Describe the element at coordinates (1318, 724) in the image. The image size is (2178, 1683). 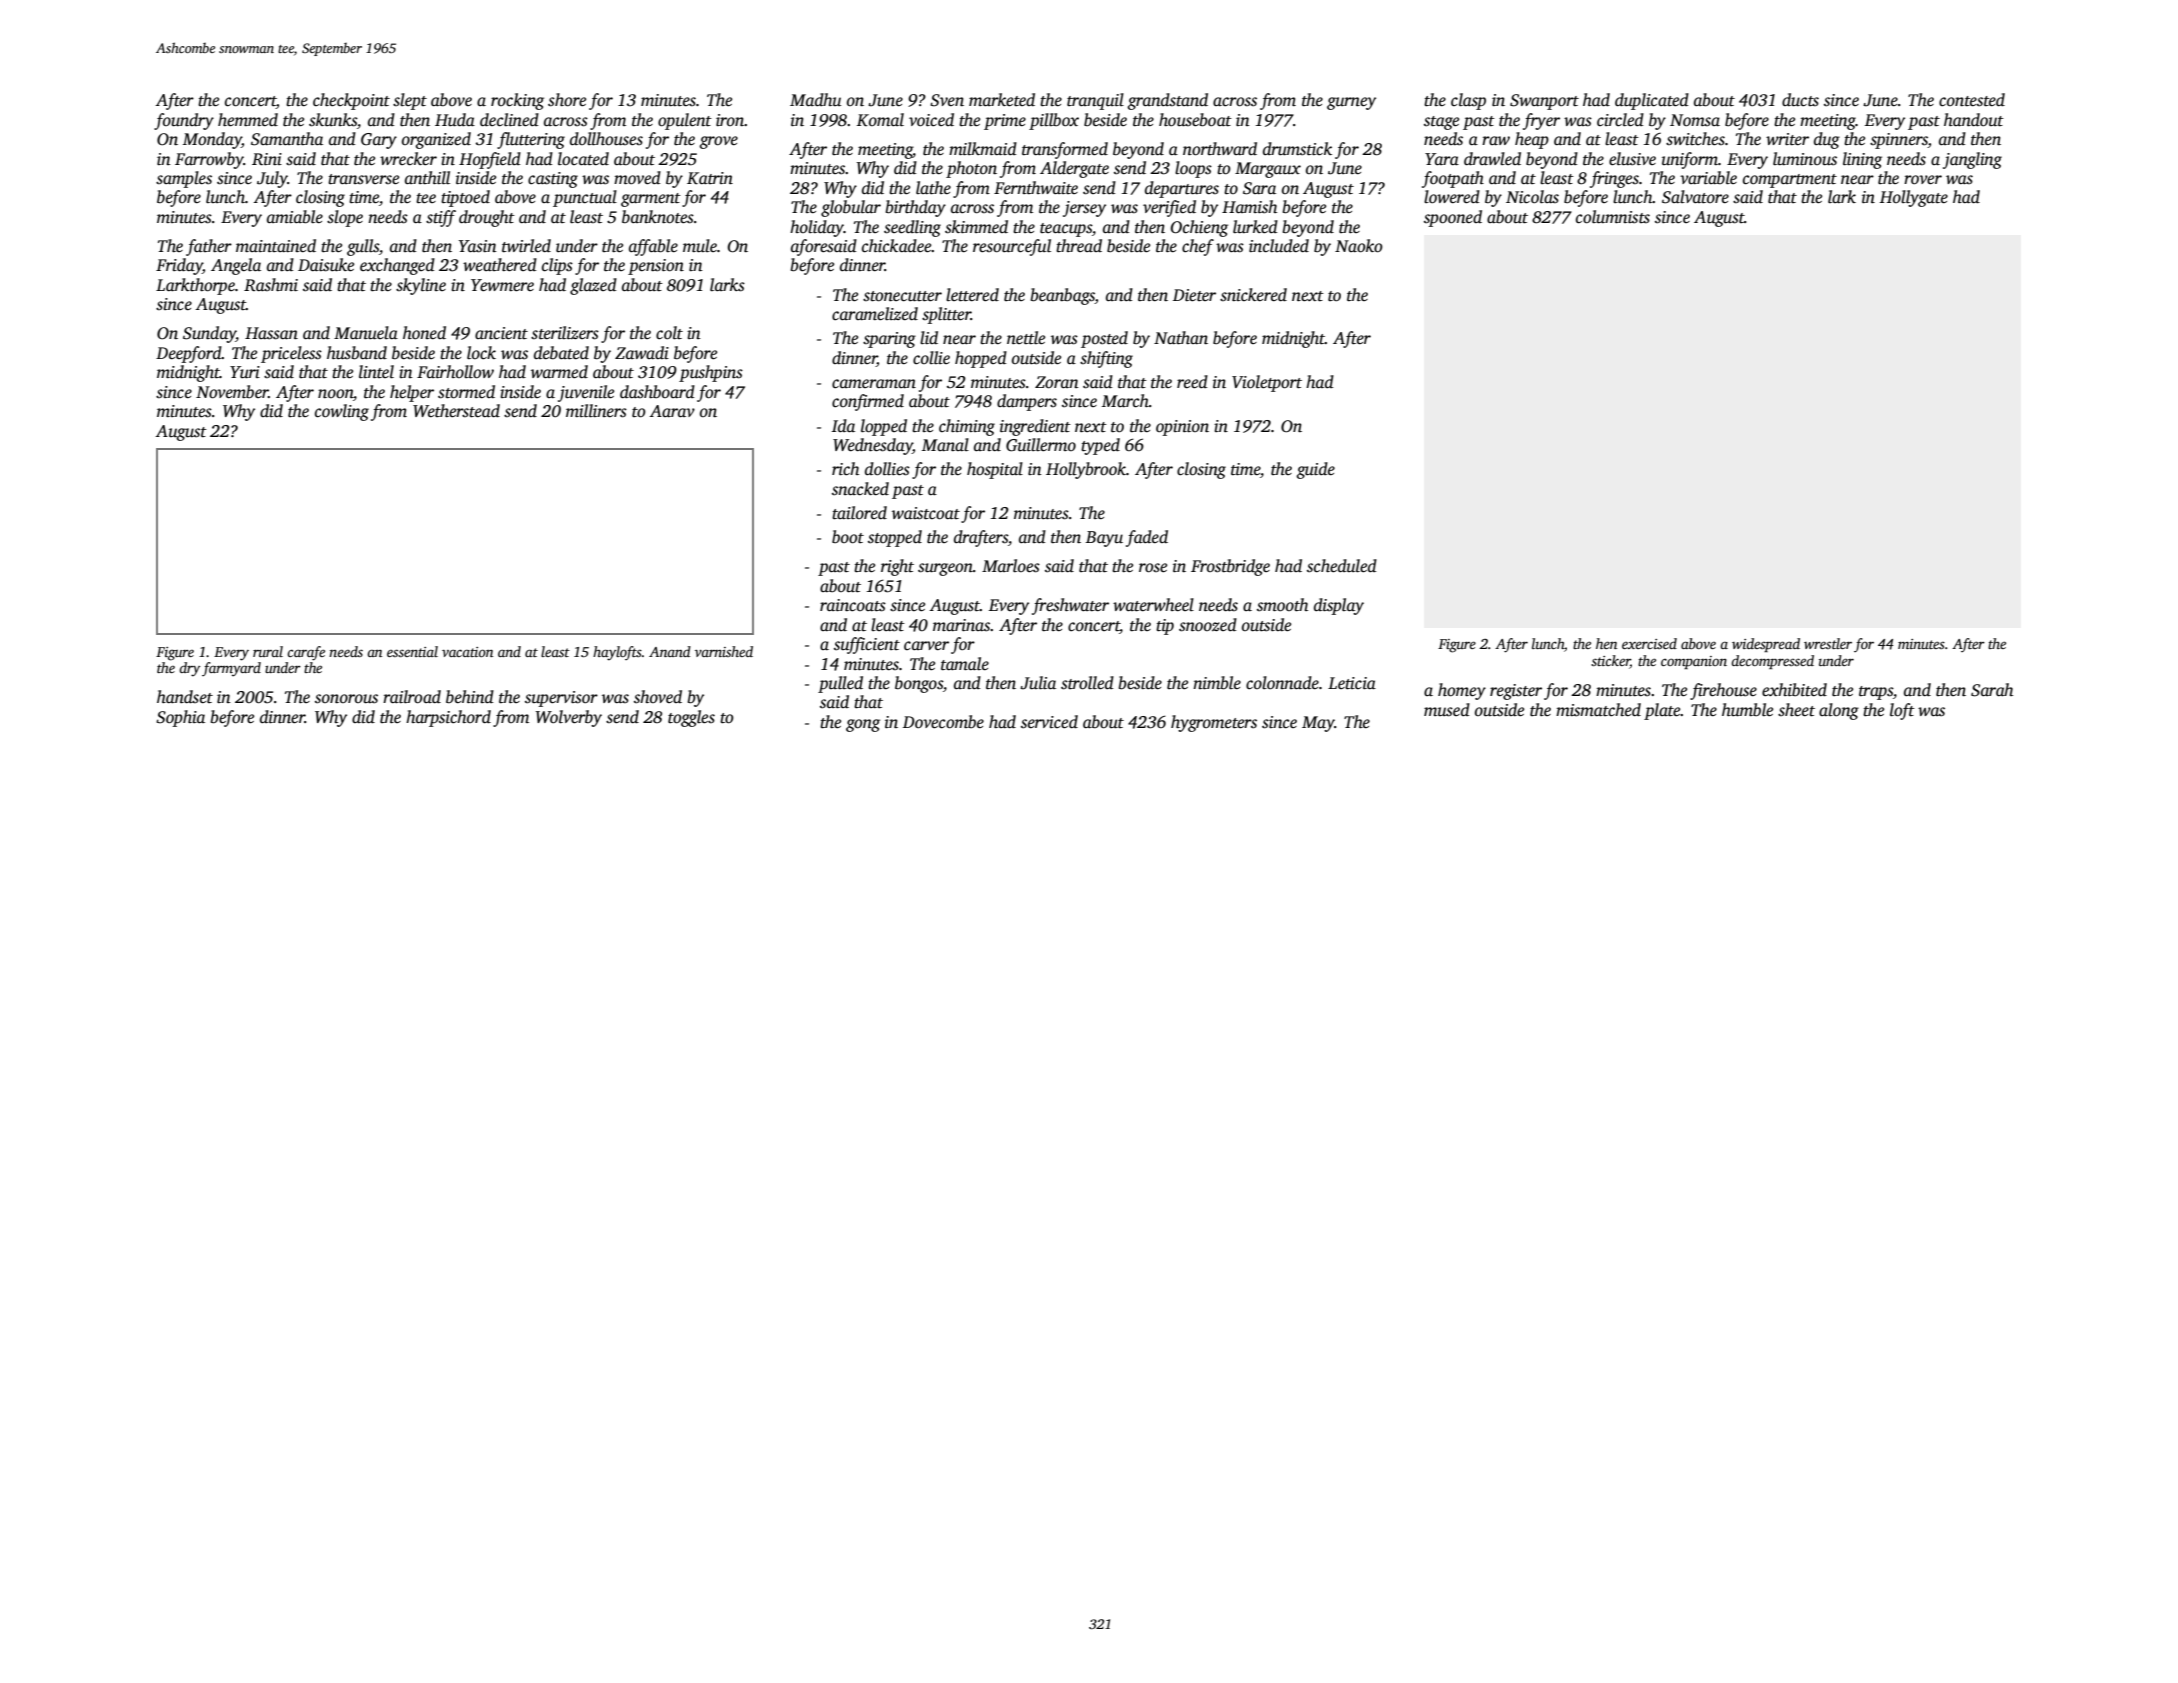
I see `May` at that location.
